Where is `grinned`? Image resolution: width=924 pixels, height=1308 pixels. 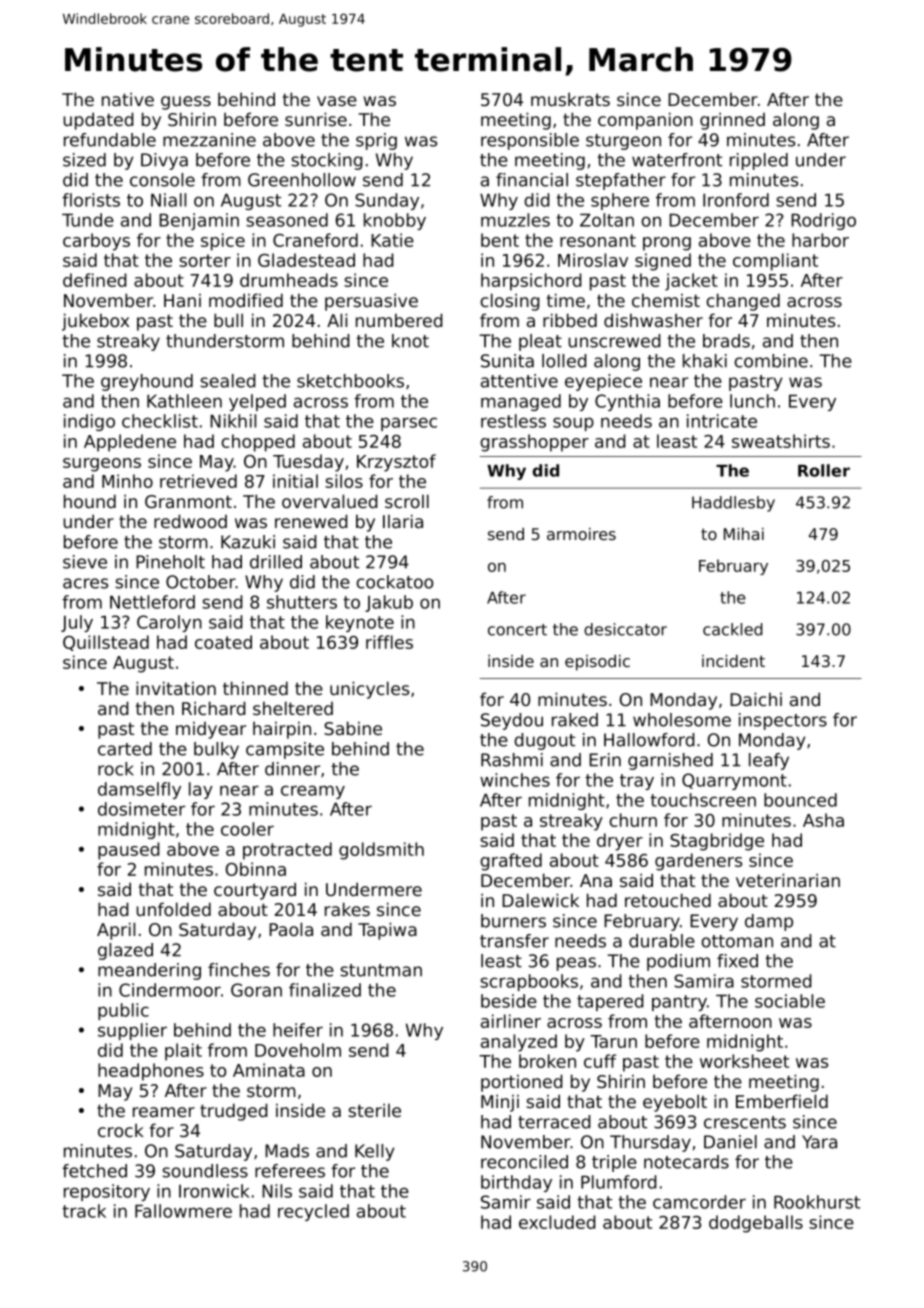
grinned is located at coordinates (732, 121).
